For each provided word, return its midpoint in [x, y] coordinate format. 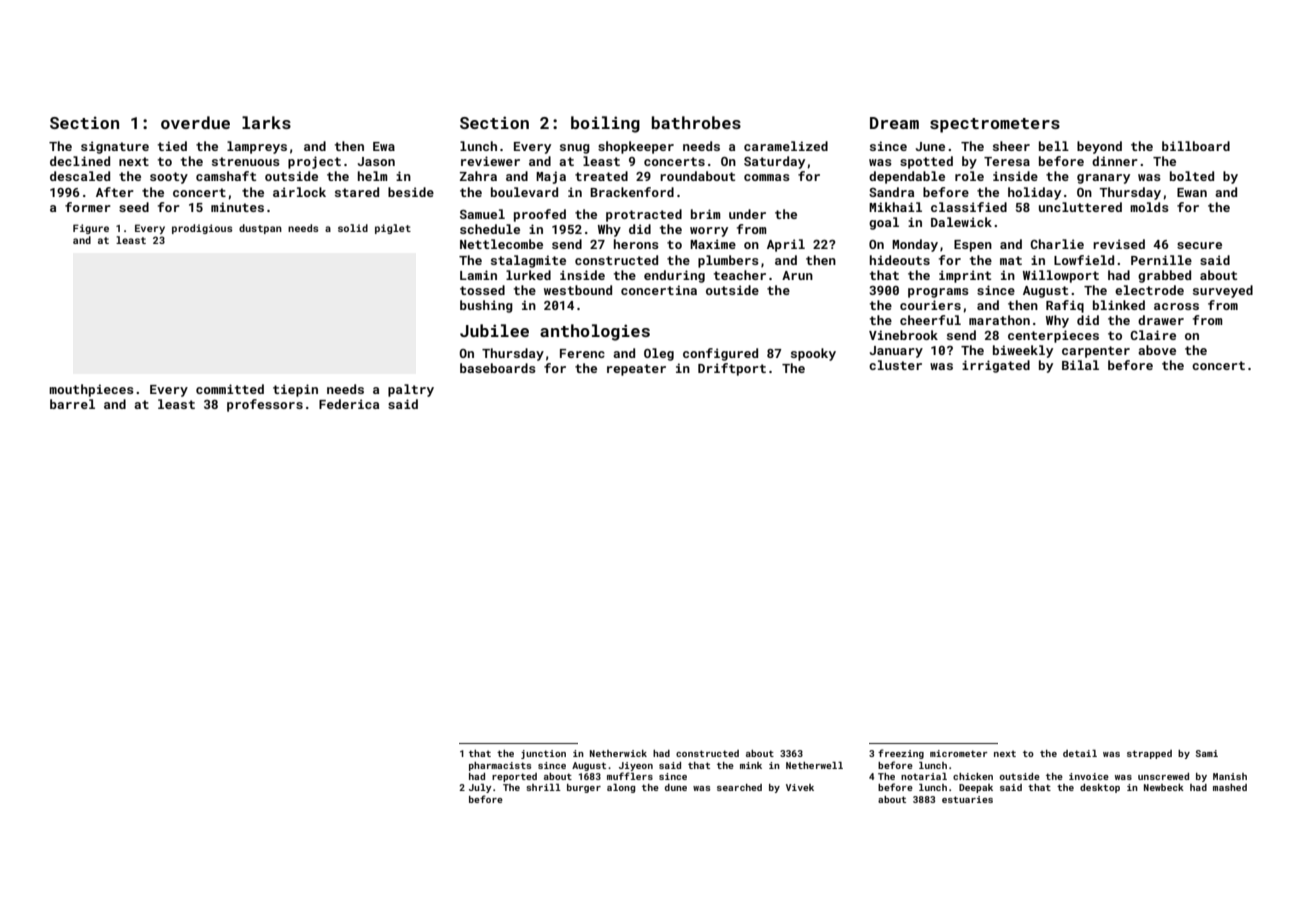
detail [1080, 753]
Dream [894, 123]
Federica [349, 404]
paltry [411, 390]
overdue [195, 122]
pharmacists [500, 766]
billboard [1196, 146]
